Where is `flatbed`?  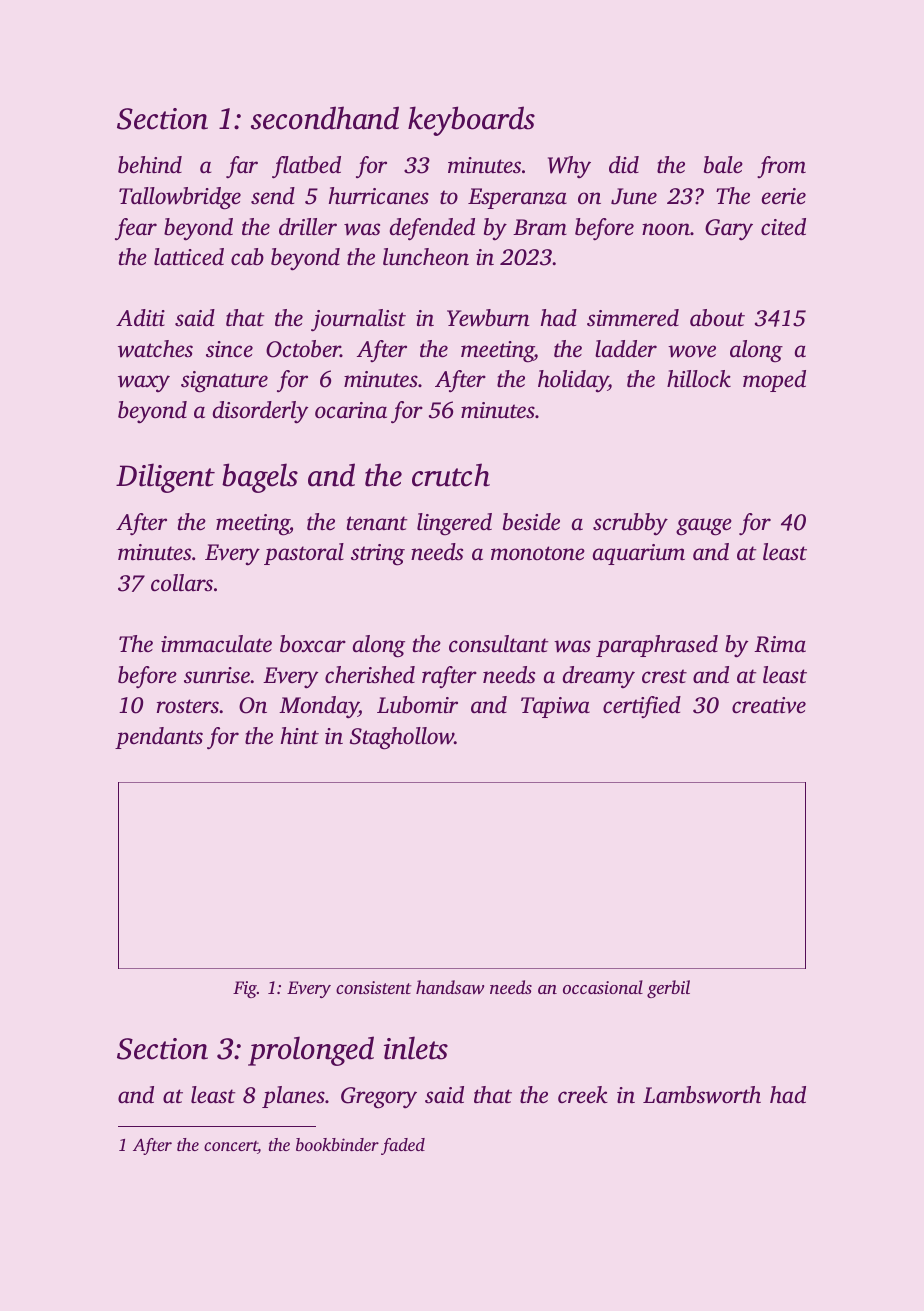
flatbed is located at coordinates (306, 167).
